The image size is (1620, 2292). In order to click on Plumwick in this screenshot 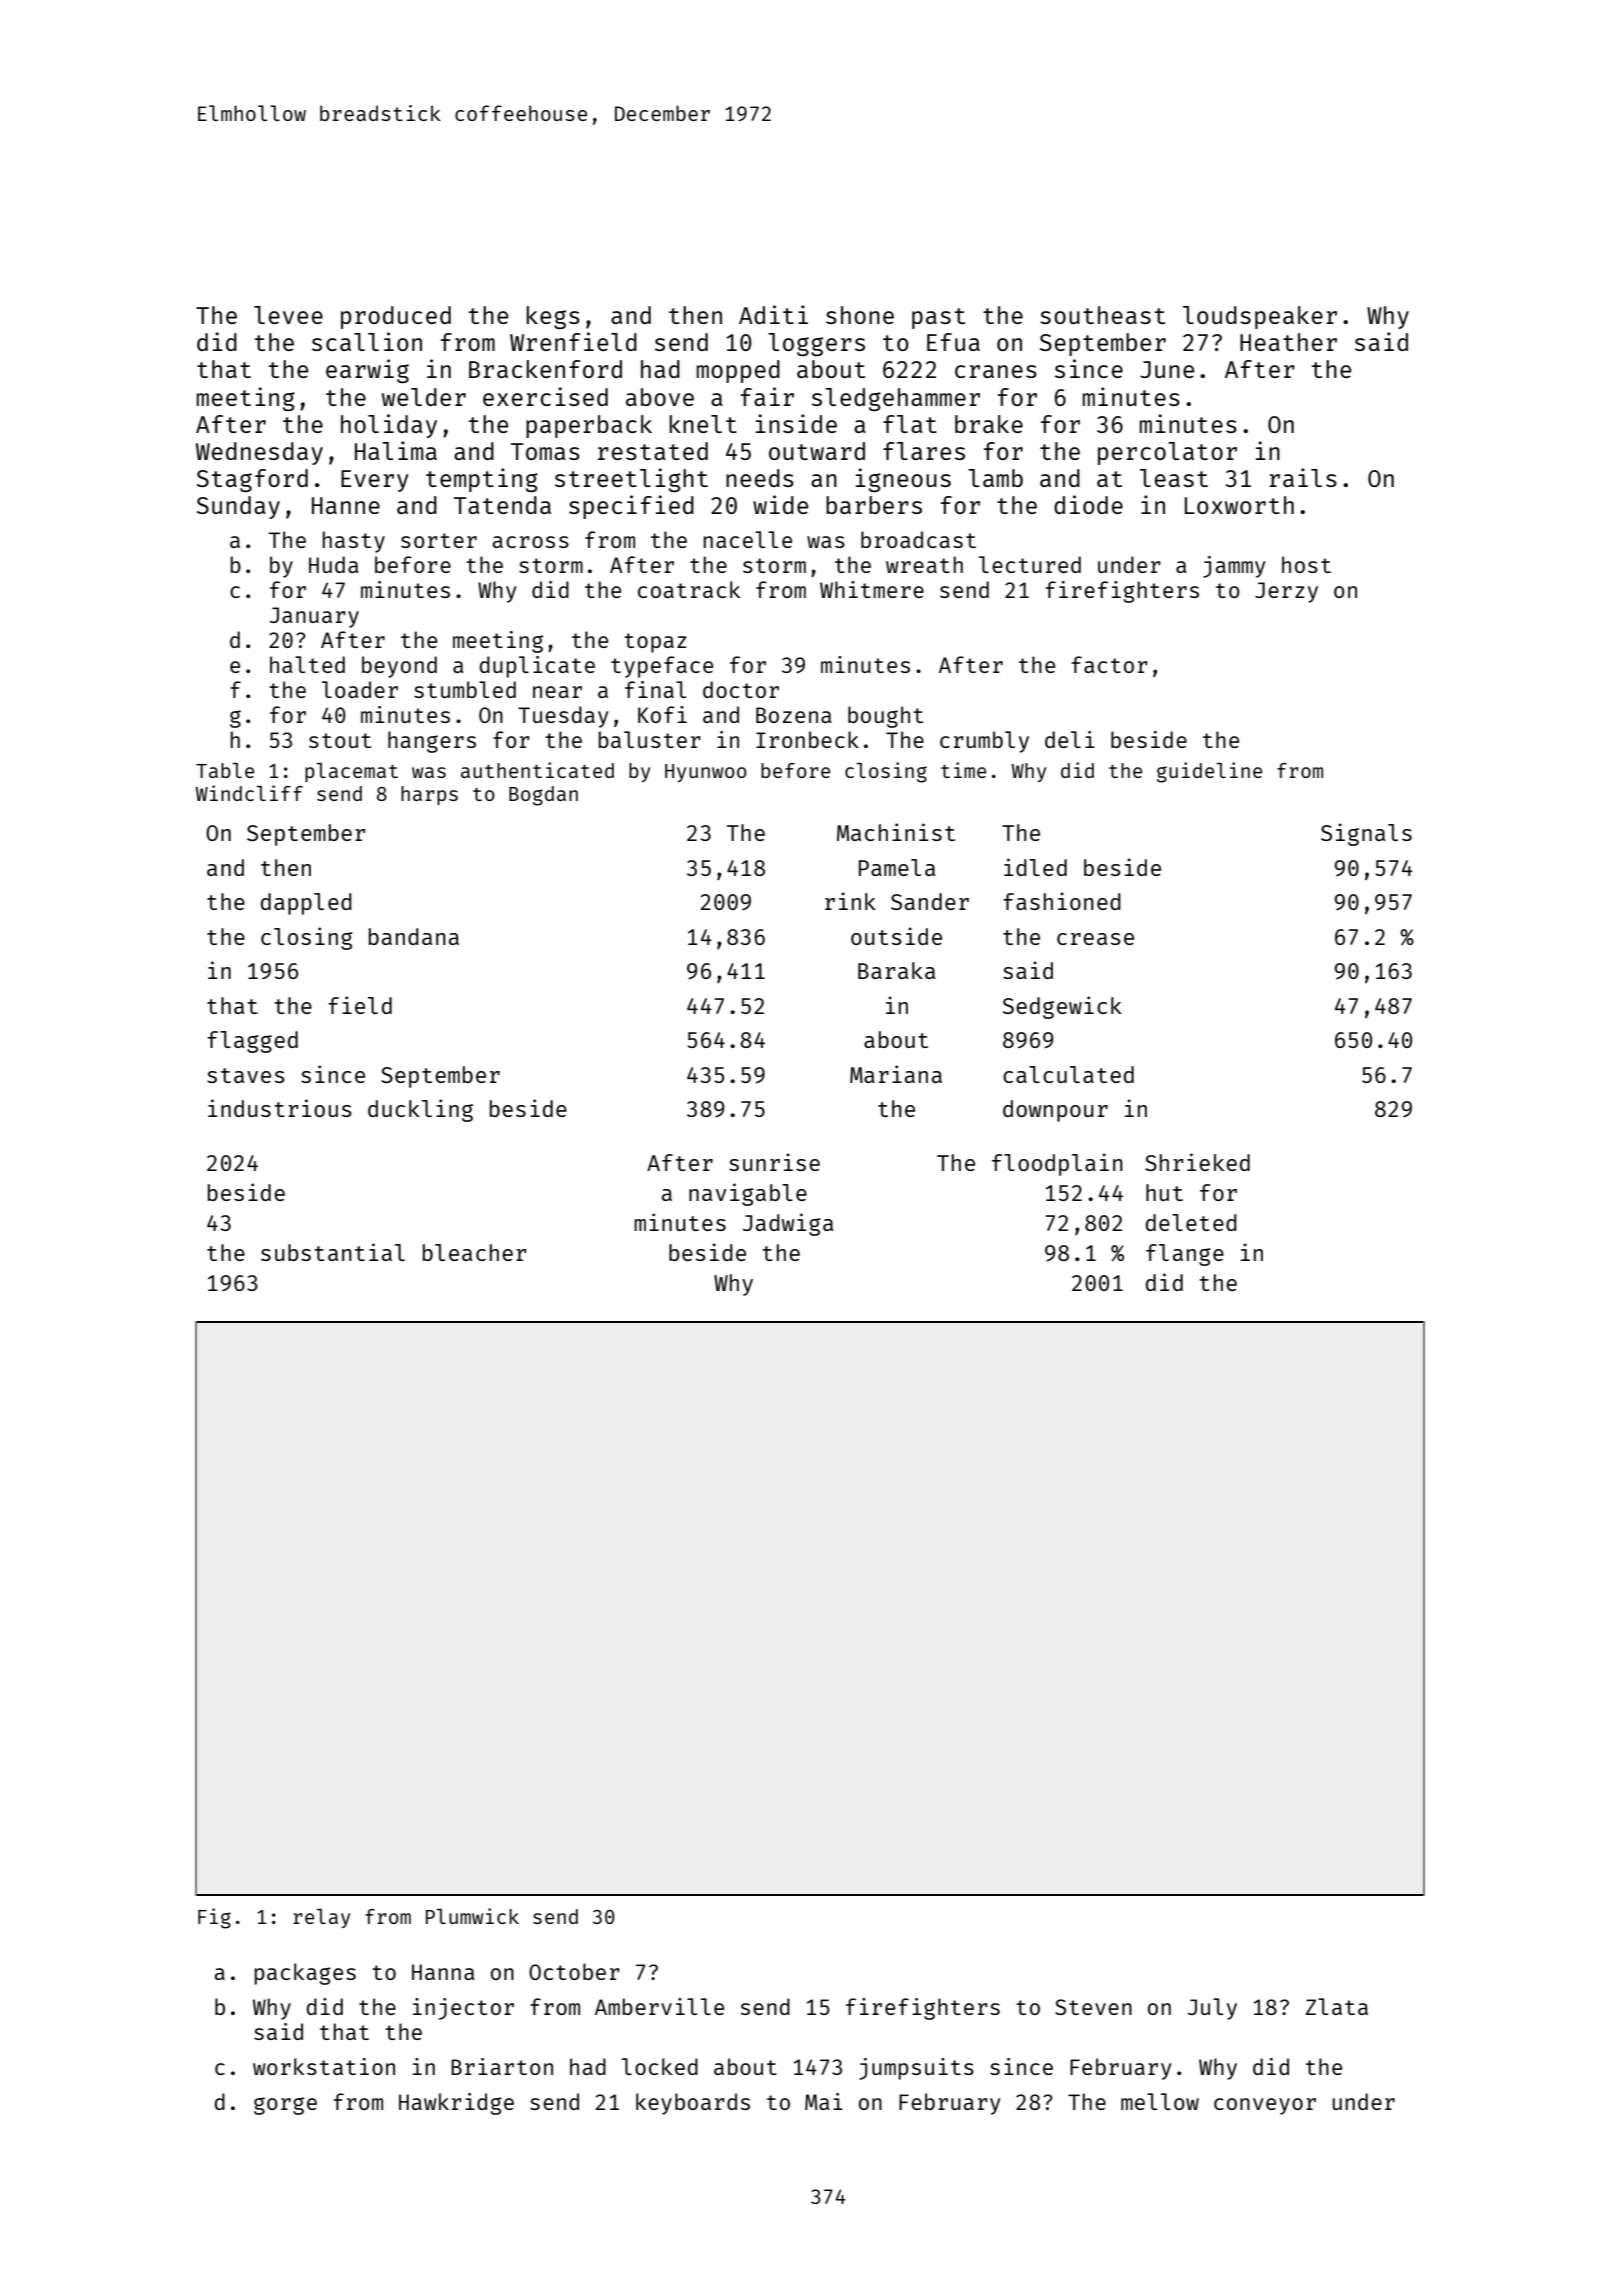, I will do `click(472, 1916)`.
